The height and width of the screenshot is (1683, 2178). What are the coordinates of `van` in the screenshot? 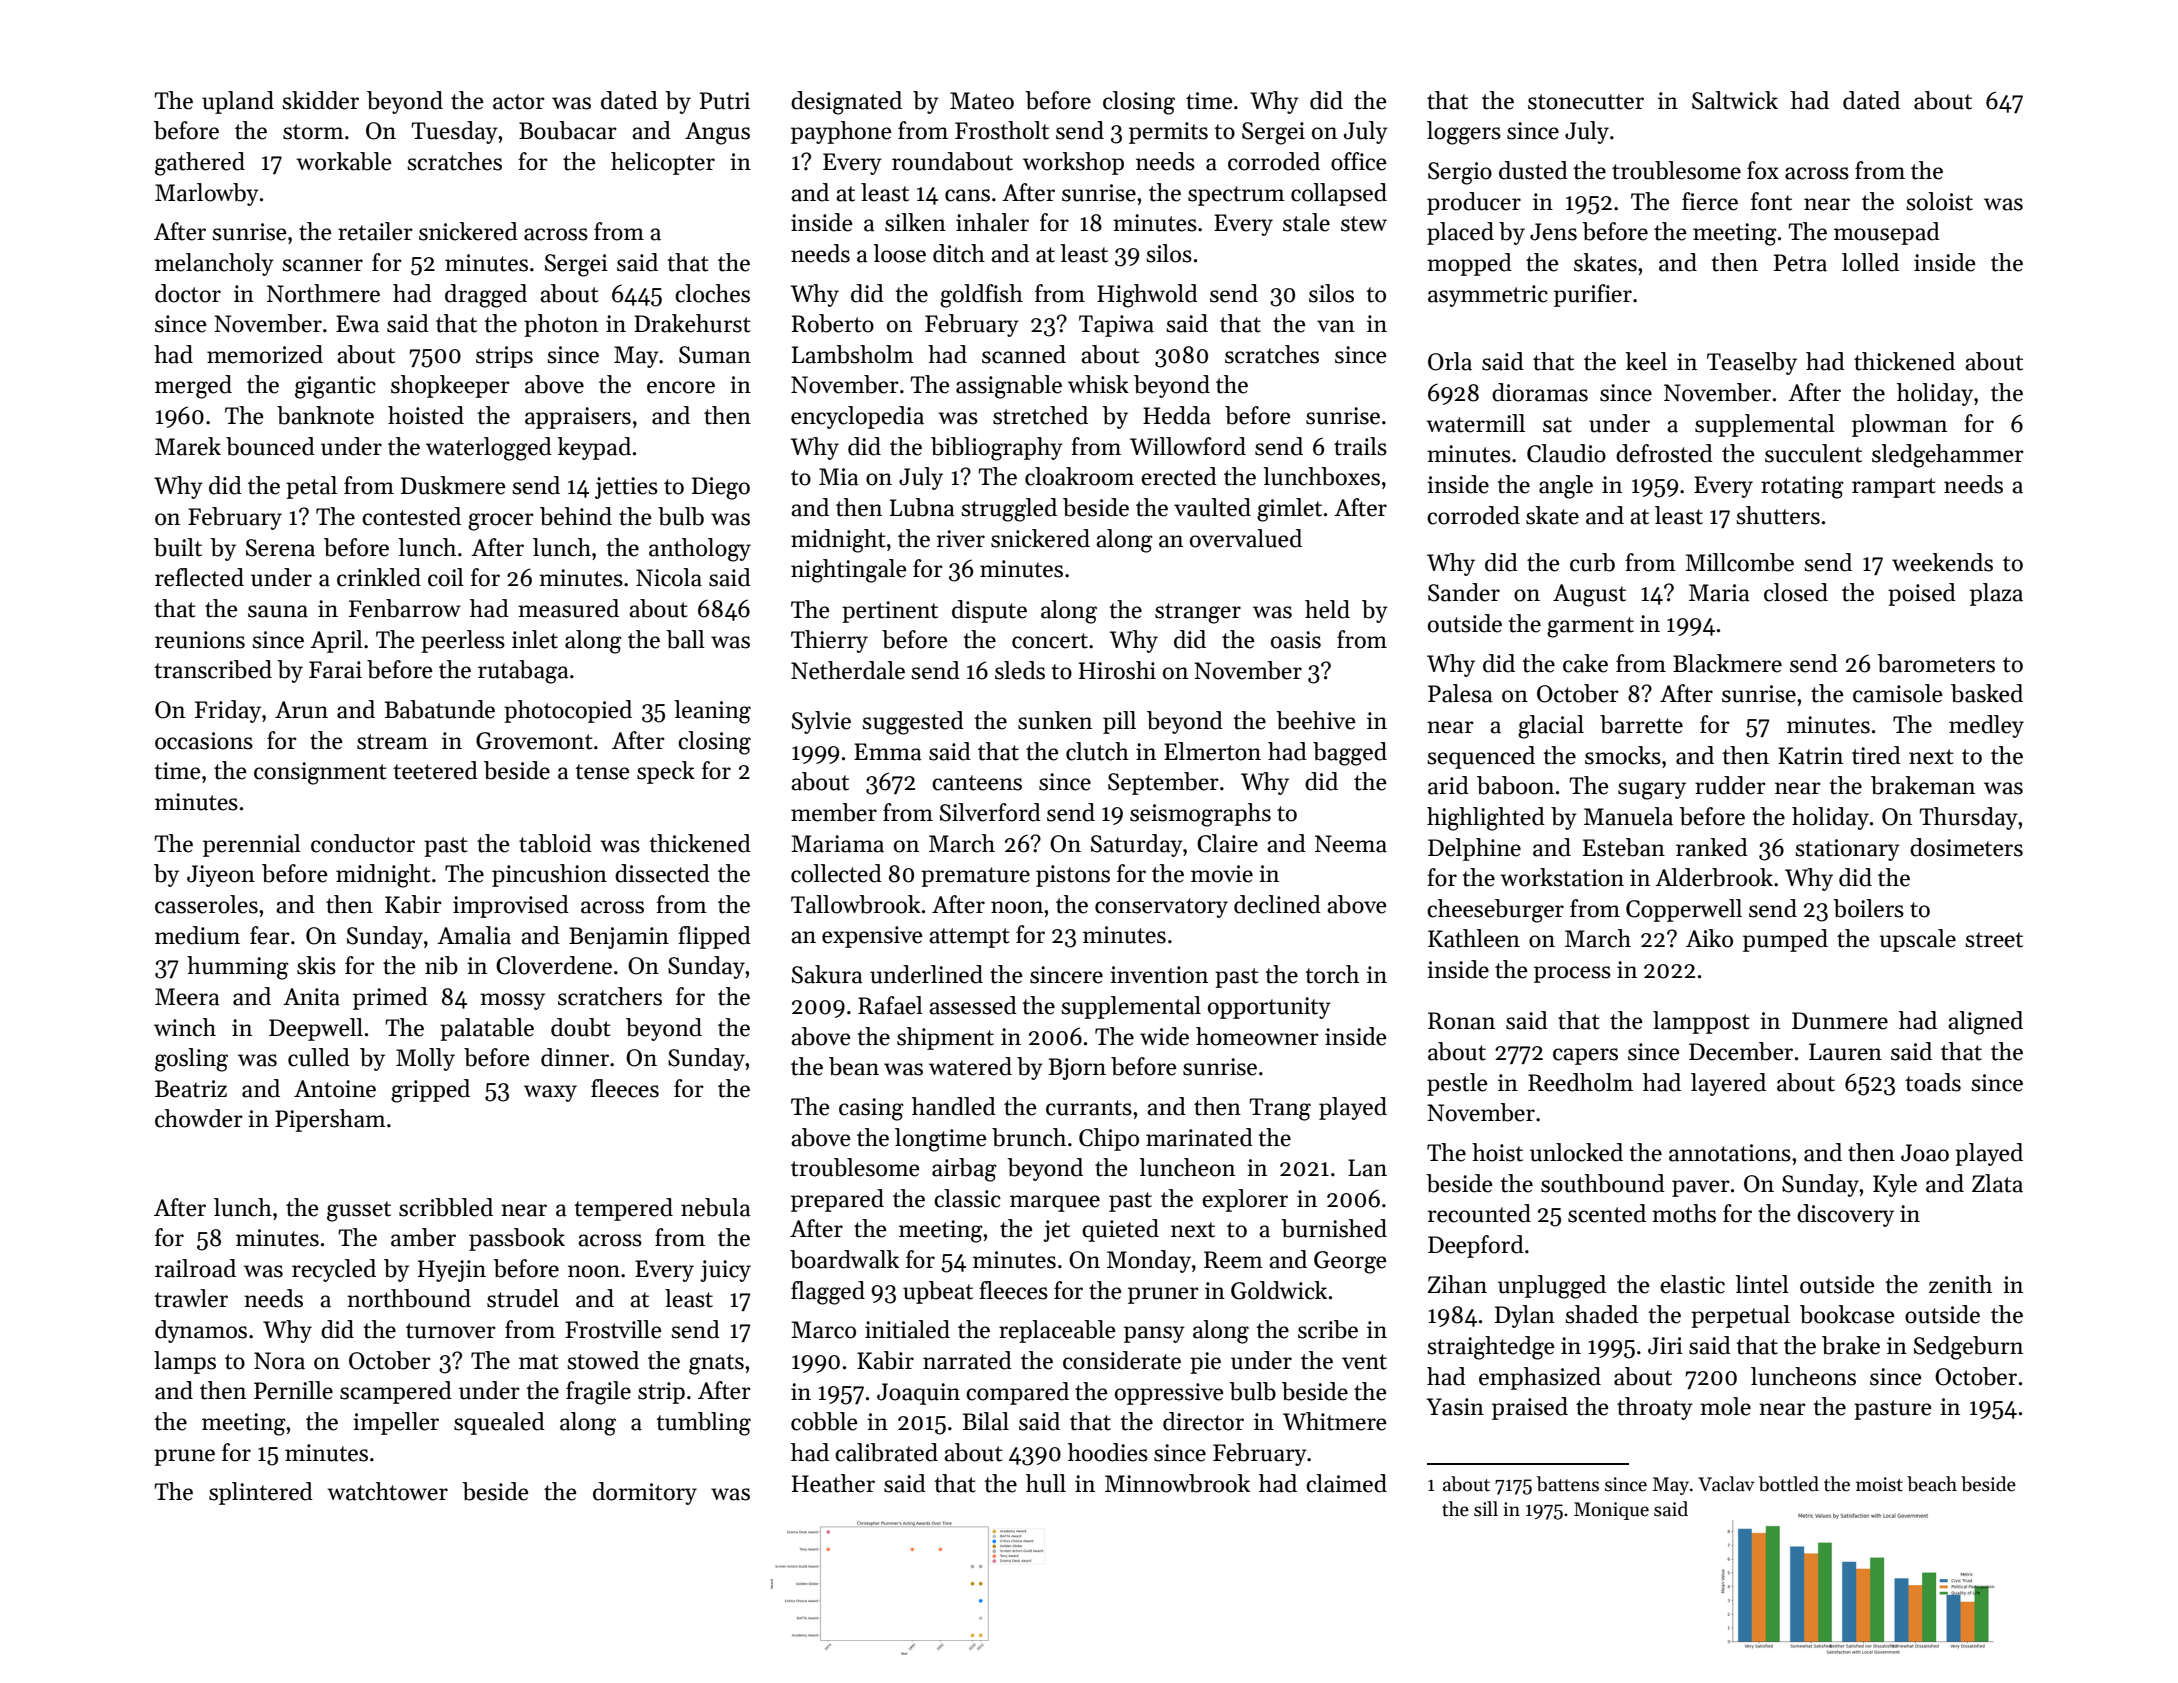 It's located at (1336, 326).
